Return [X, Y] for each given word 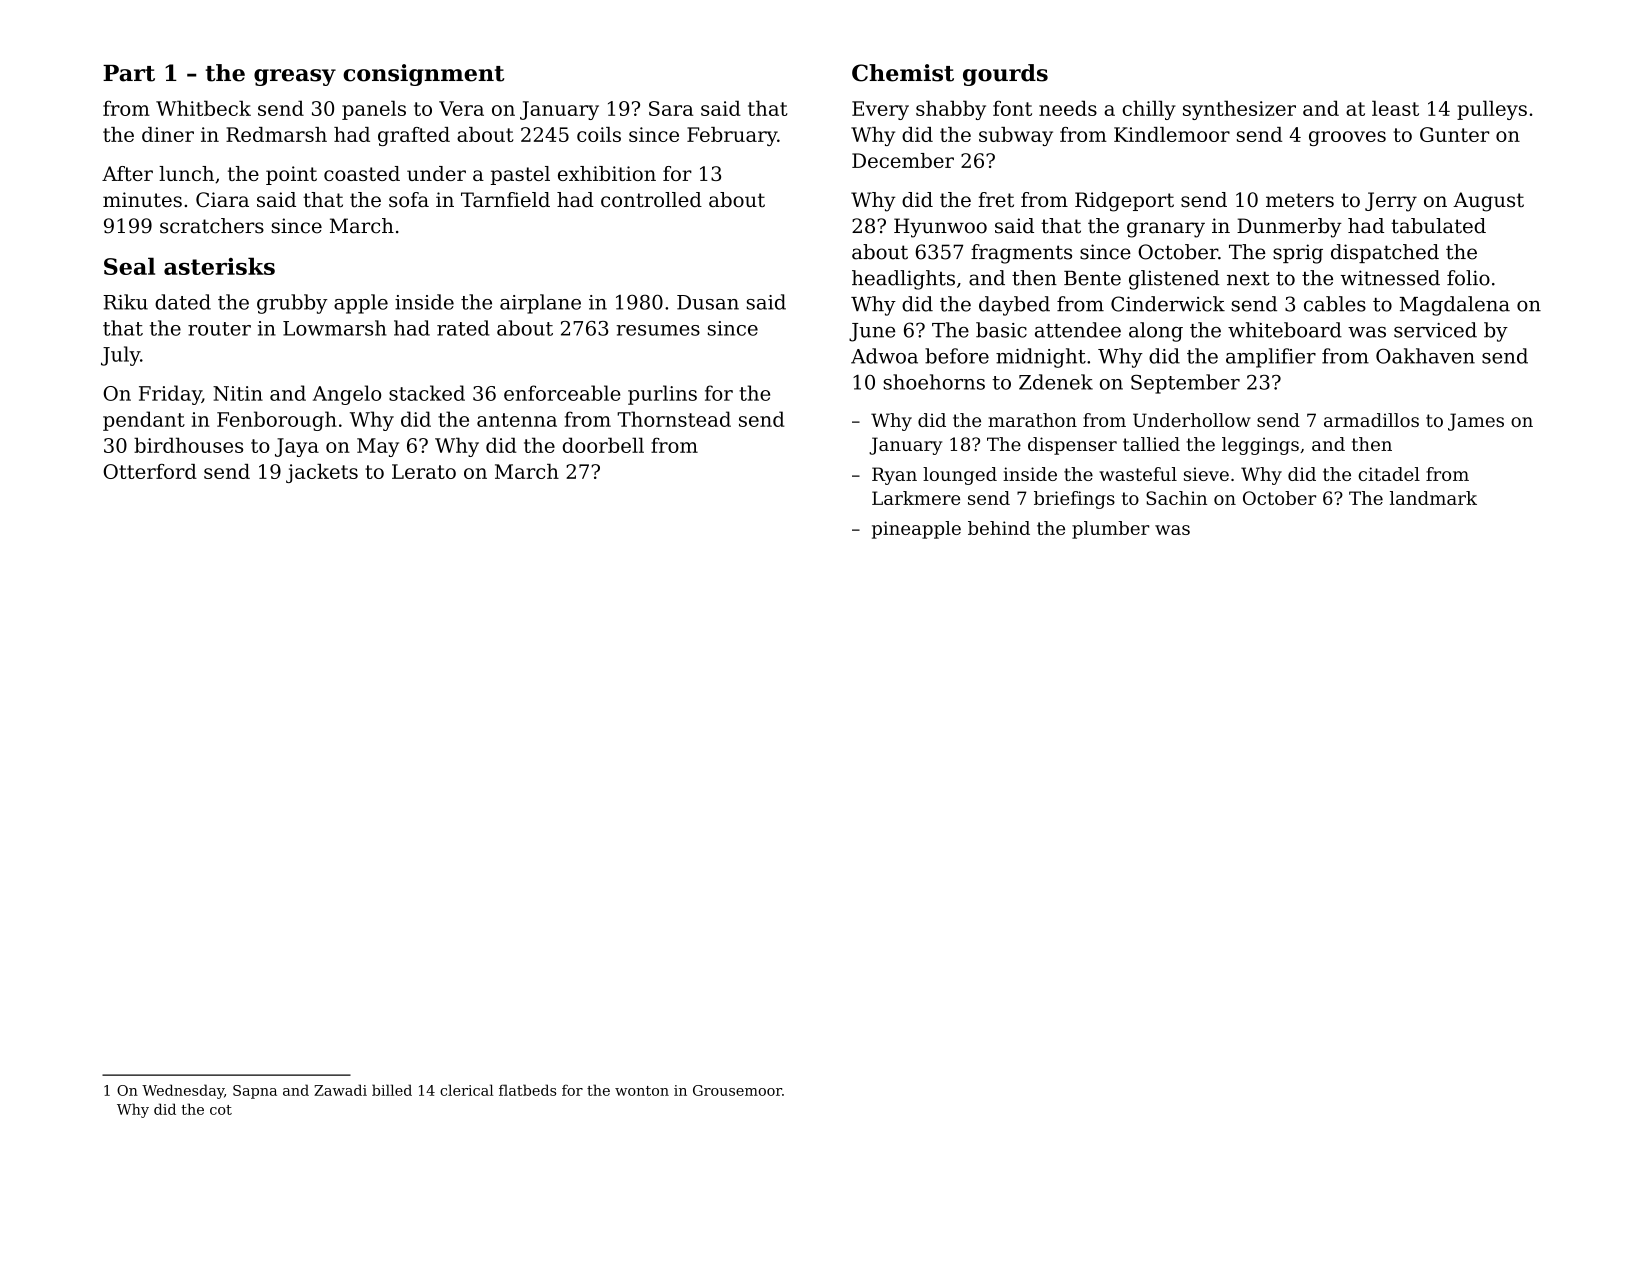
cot [221, 1110]
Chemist [903, 73]
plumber [1110, 530]
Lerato [424, 471]
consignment [423, 75]
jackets [322, 473]
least [1395, 108]
